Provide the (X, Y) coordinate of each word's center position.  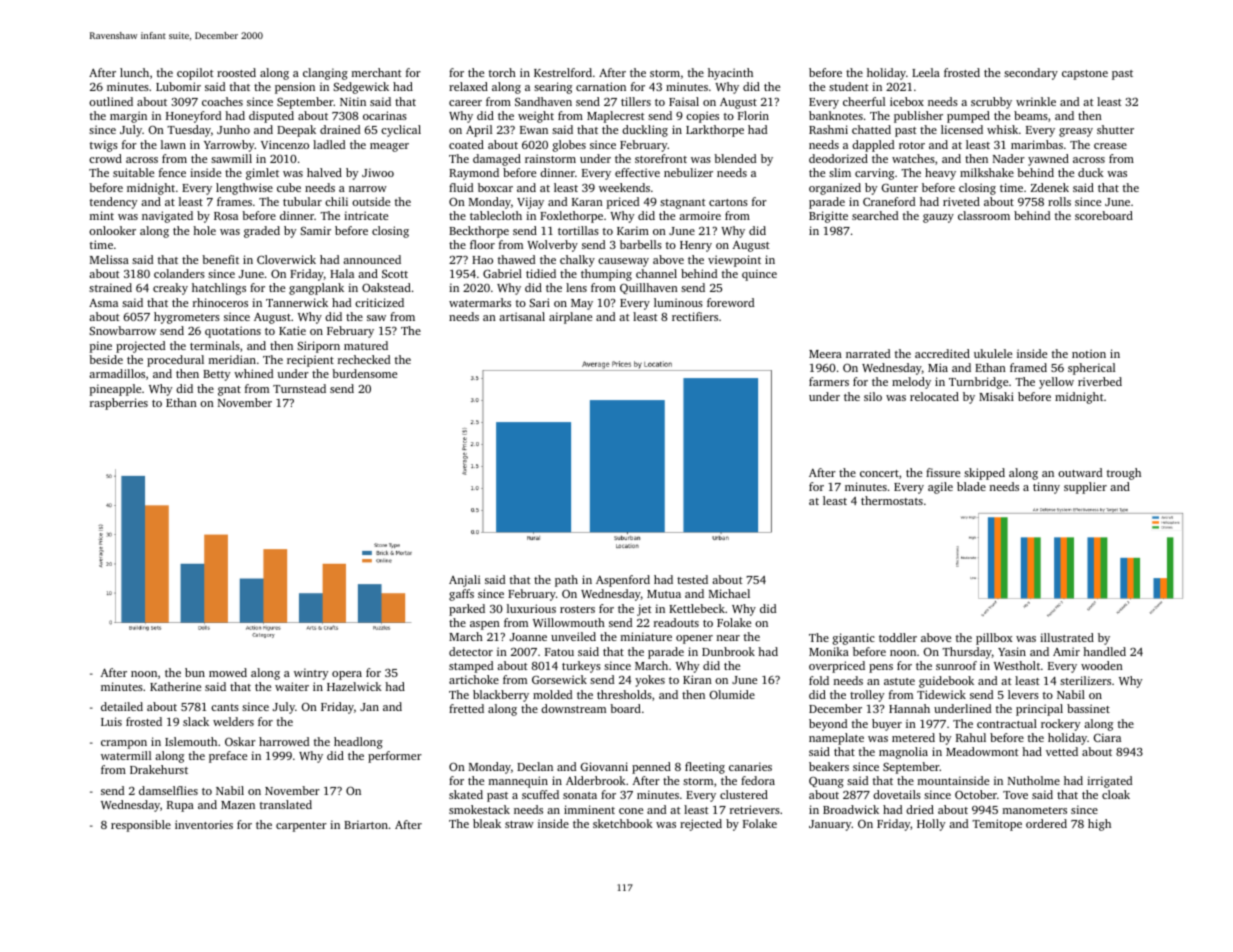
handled (1104, 651)
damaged (497, 160)
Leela (926, 72)
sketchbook (623, 823)
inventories (204, 824)
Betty (217, 375)
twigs (104, 146)
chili (336, 201)
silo (873, 396)
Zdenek (1050, 187)
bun (195, 672)
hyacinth (730, 74)
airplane (570, 318)
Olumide (732, 694)
